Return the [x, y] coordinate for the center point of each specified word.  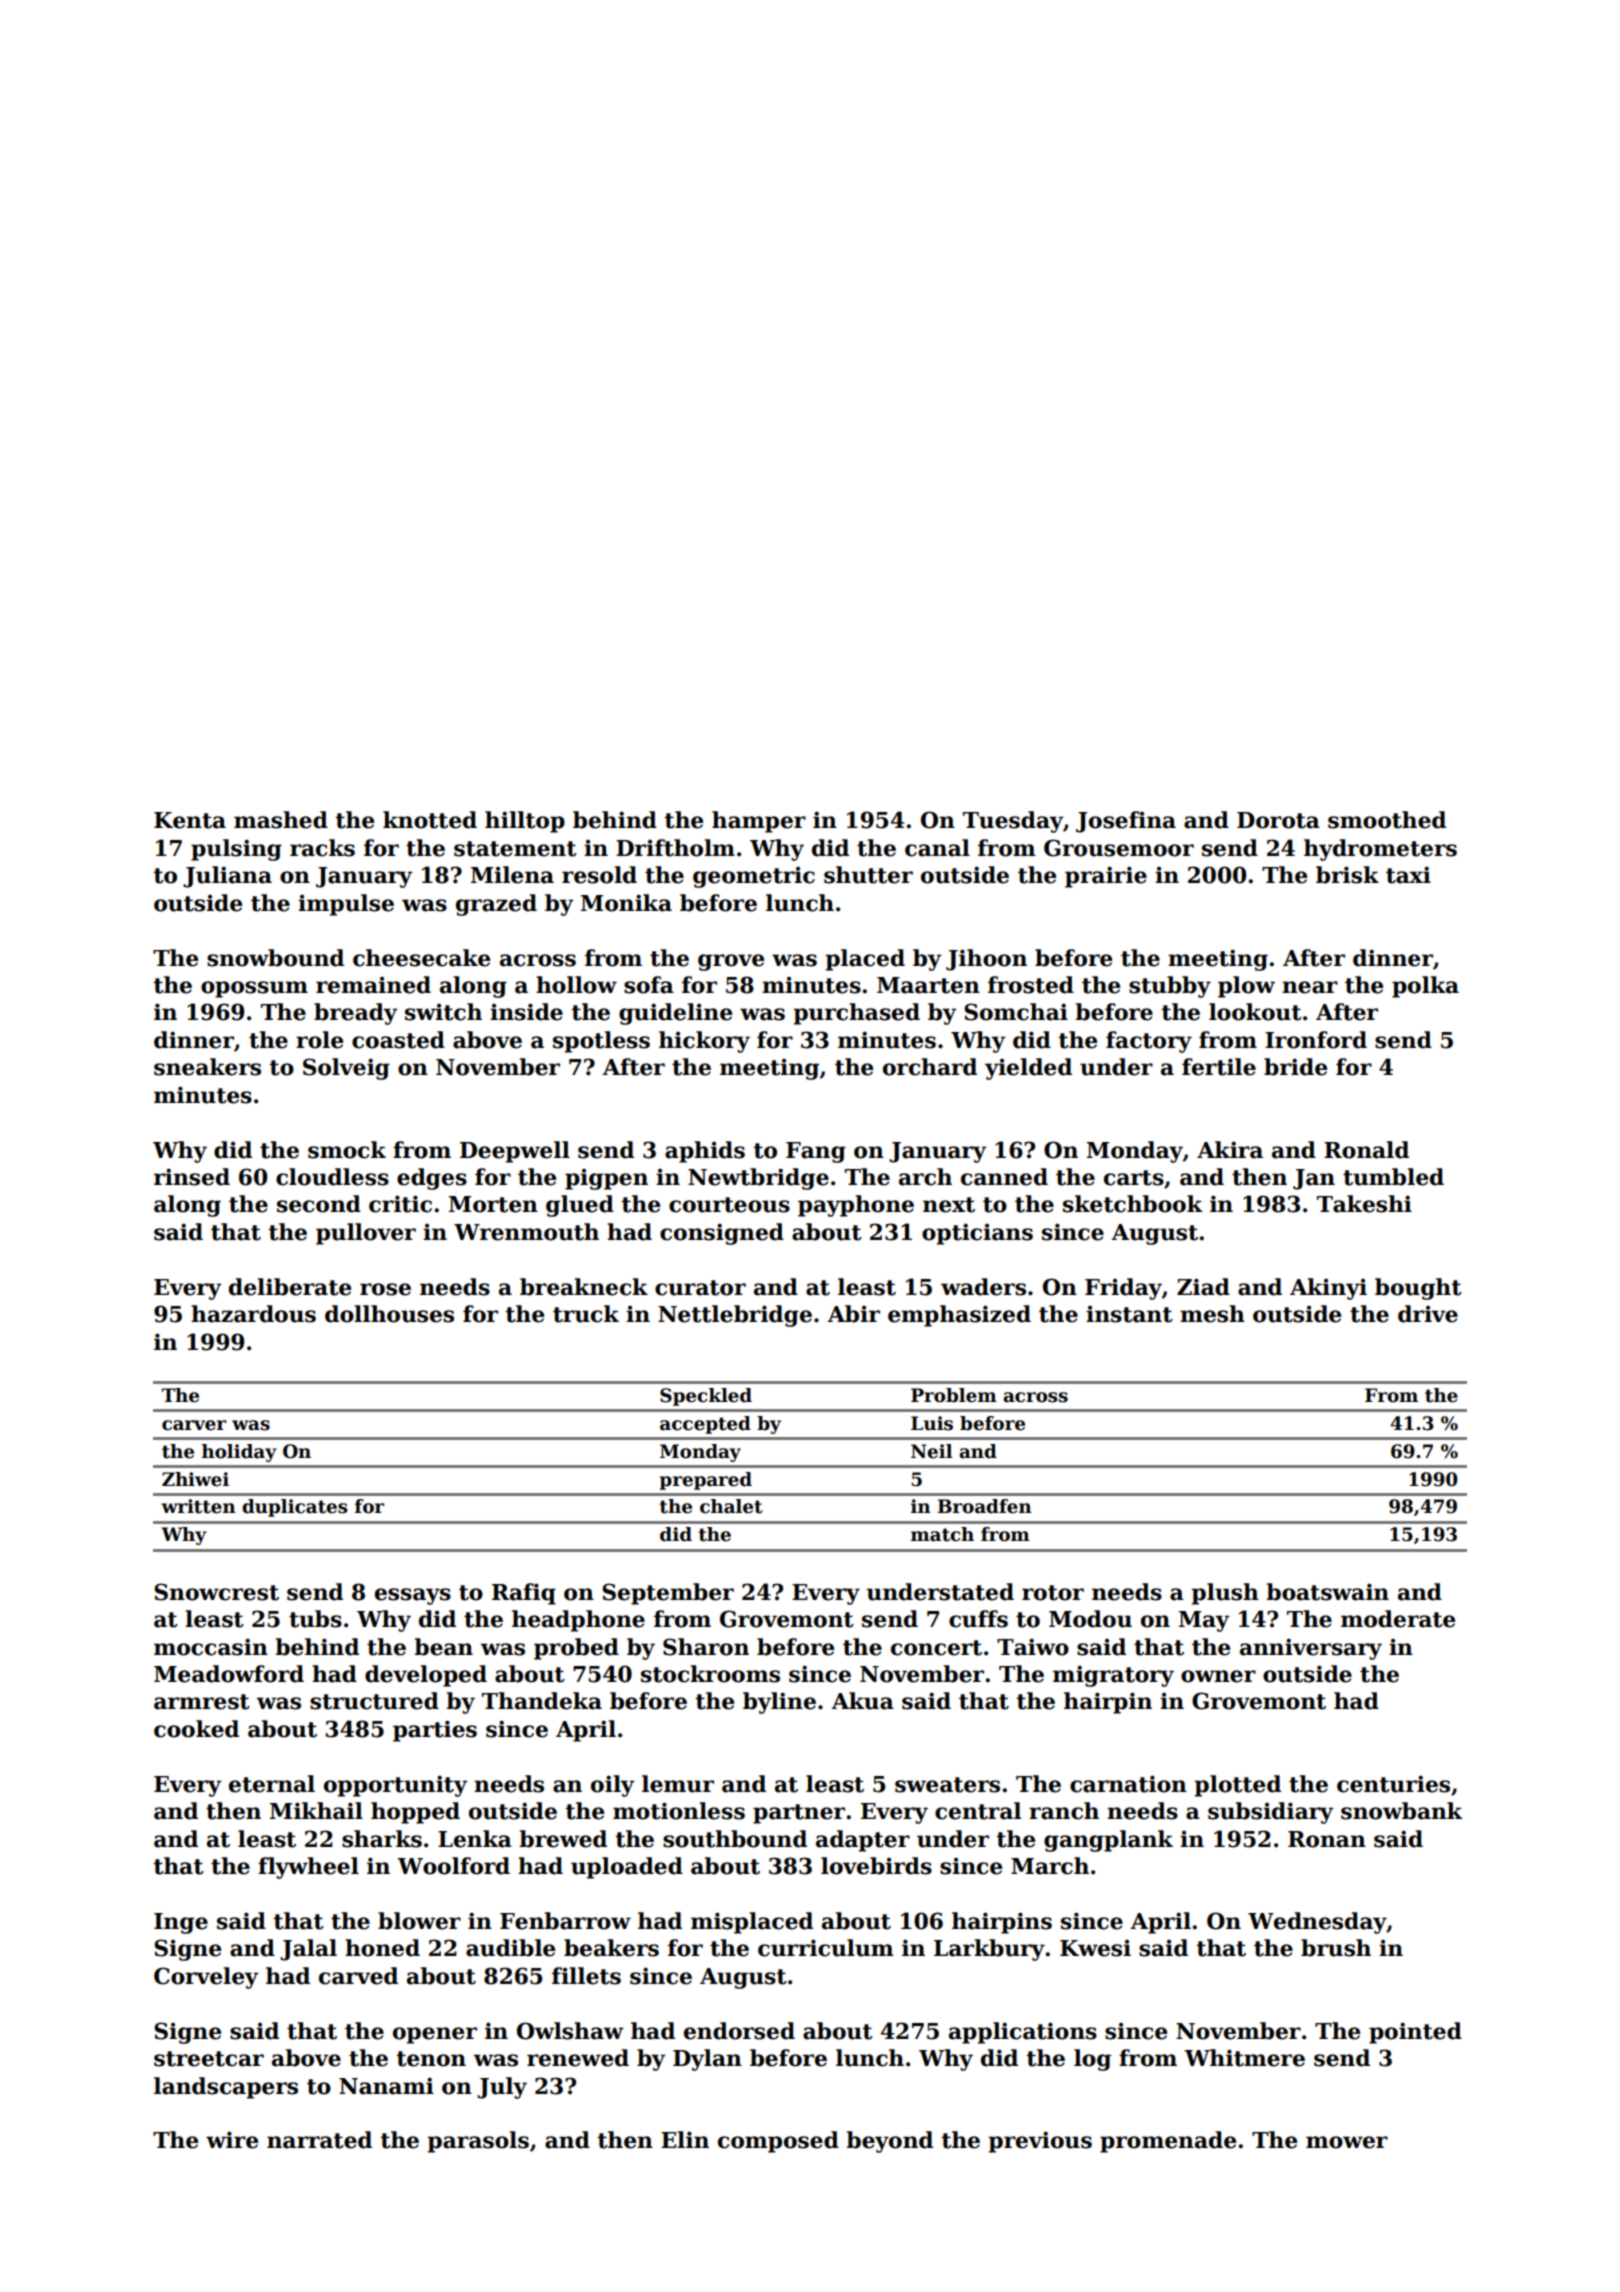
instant [1129, 1314]
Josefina [1126, 822]
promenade [1168, 2142]
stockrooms [710, 1674]
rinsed [192, 1177]
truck [586, 1314]
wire [232, 2140]
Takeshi [1364, 1204]
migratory [1113, 1676]
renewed [578, 2058]
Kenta [190, 820]
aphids [705, 1152]
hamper [759, 822]
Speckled [706, 1397]
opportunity [396, 1786]
